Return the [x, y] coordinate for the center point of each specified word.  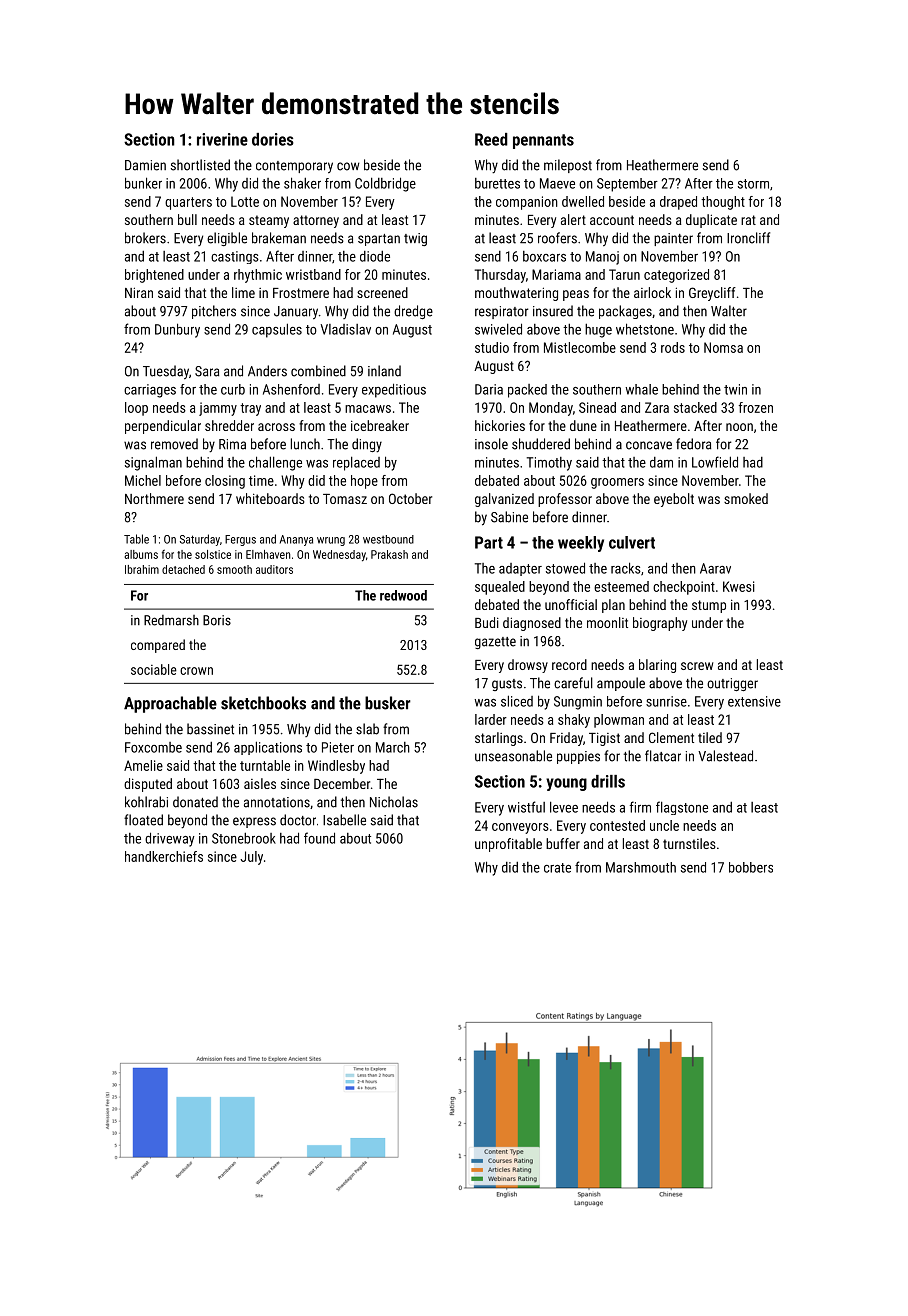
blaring [657, 666]
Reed [491, 139]
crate [557, 868]
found [319, 838]
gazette [495, 643]
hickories [500, 425]
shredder [229, 425]
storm [753, 184]
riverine [222, 139]
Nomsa [723, 347]
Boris [217, 620]
